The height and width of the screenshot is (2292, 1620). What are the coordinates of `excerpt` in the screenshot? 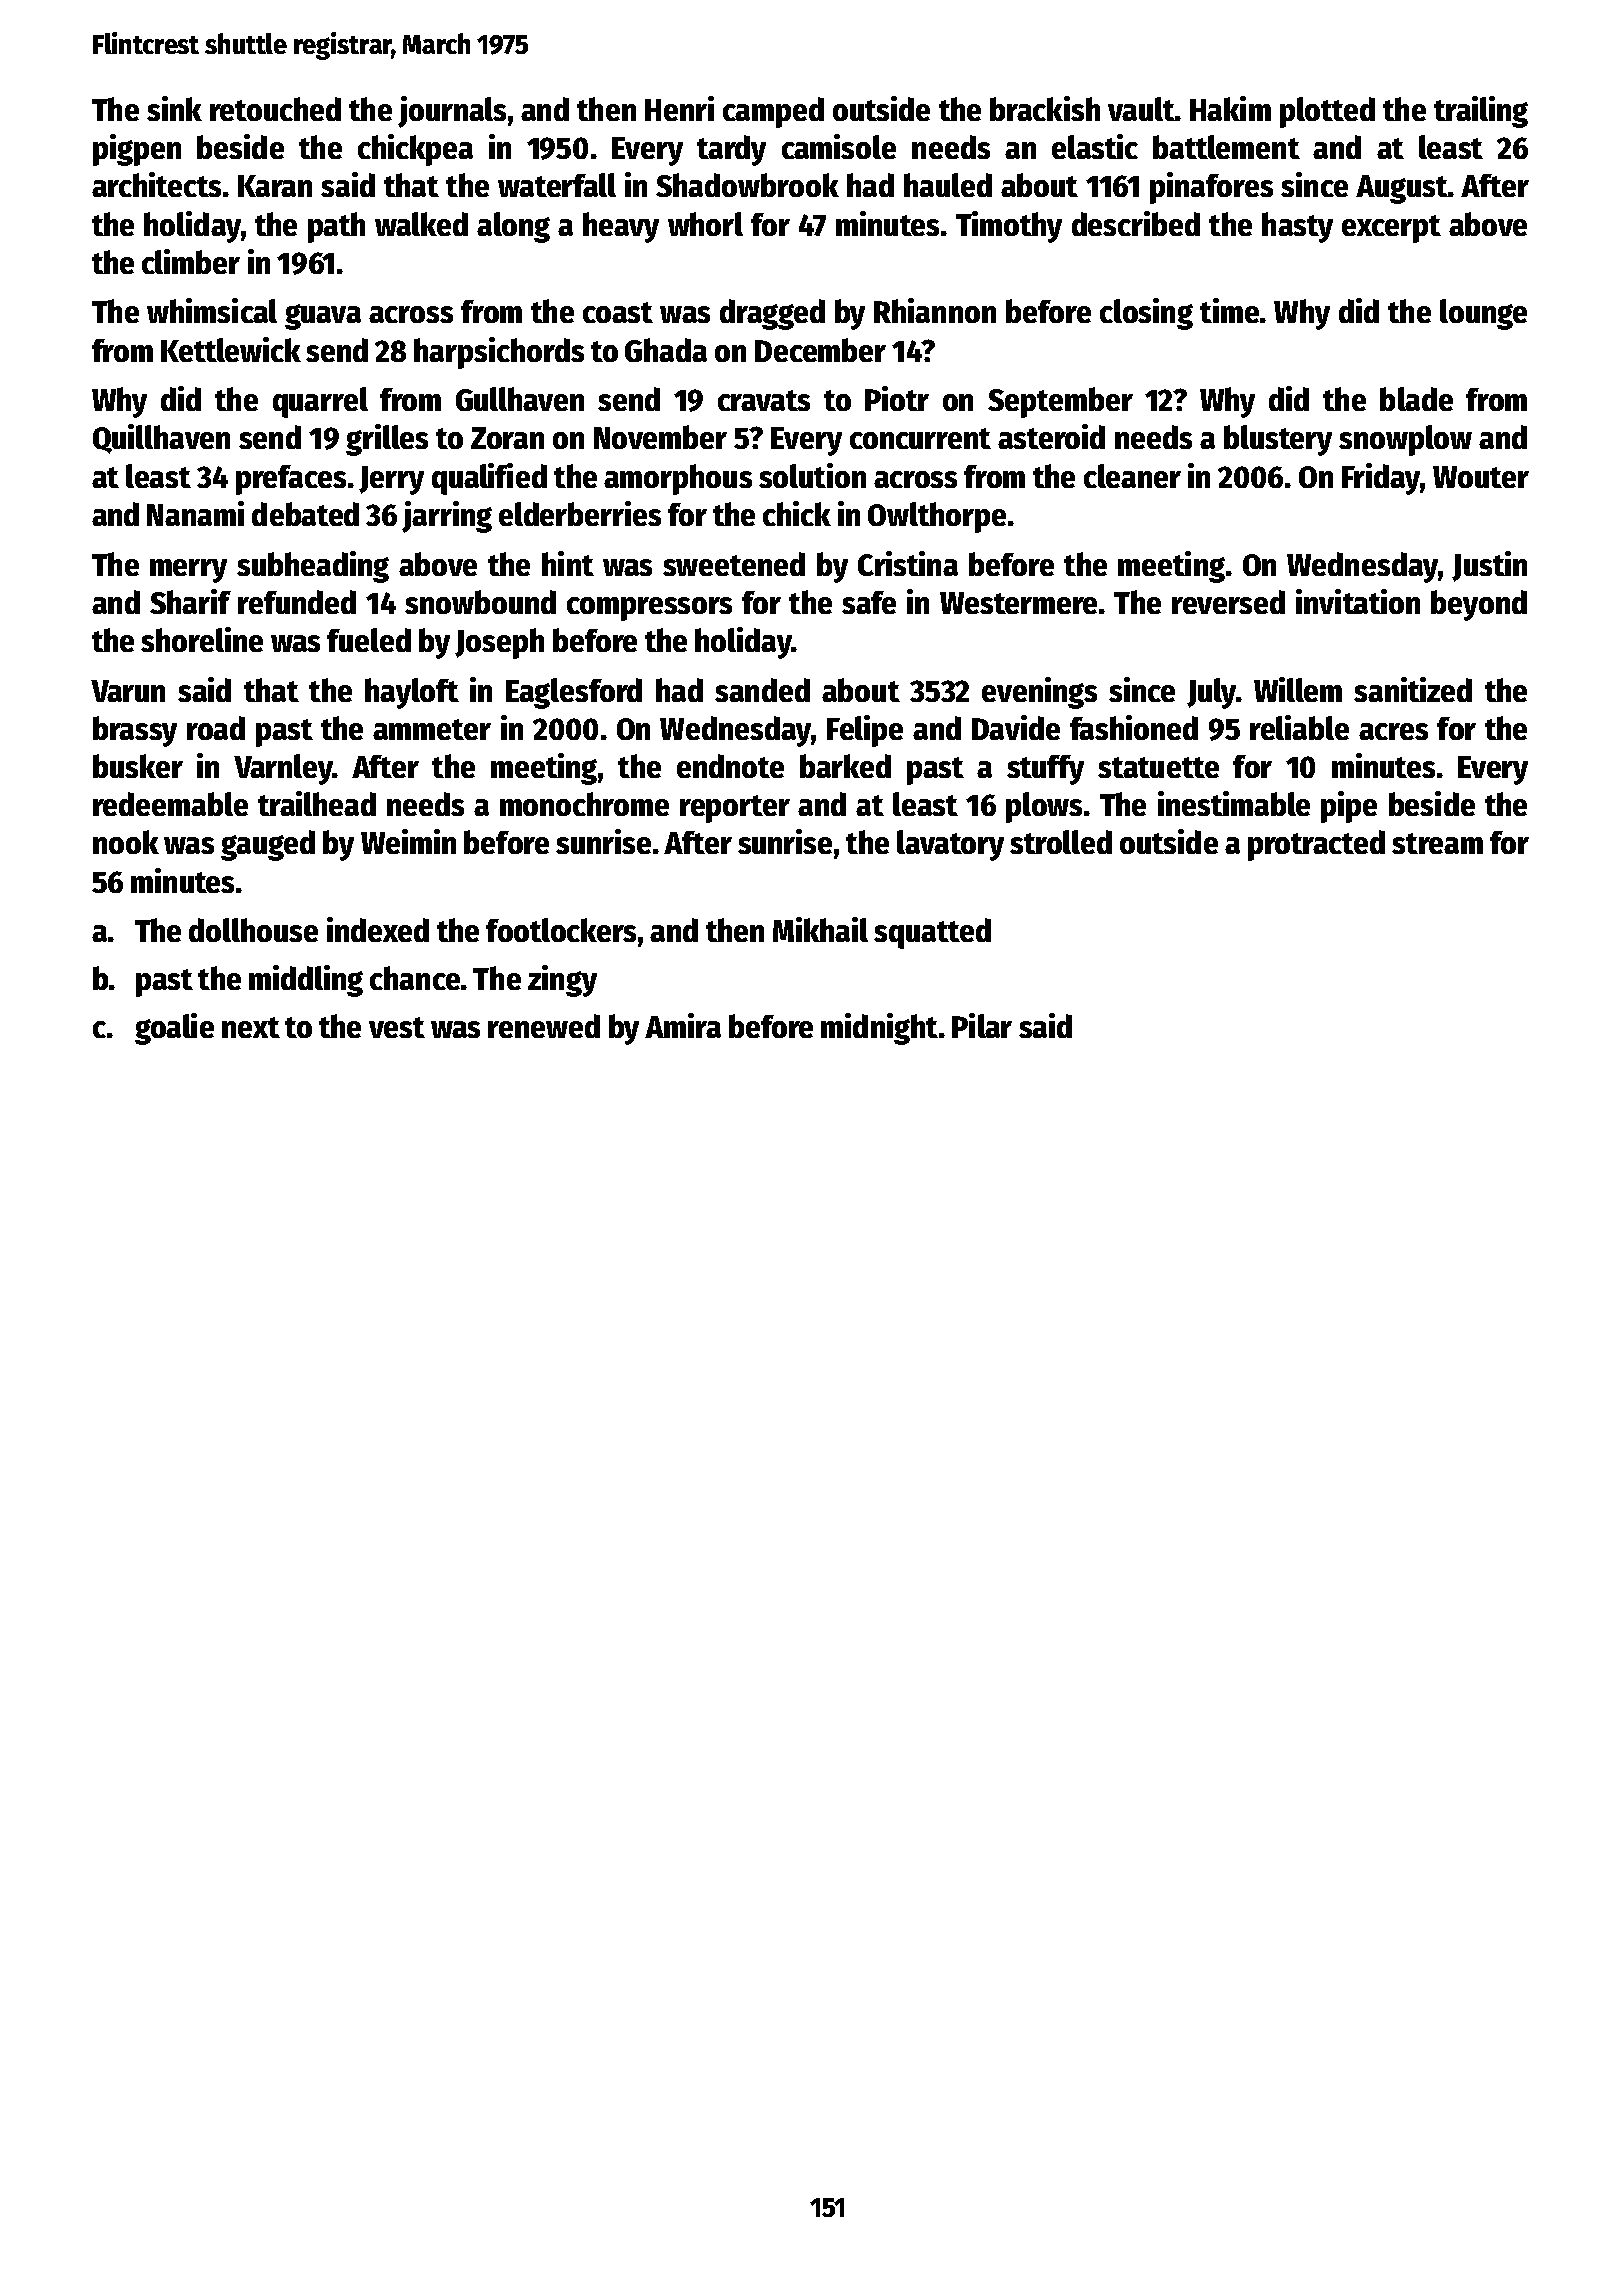 It's located at (1391, 229).
